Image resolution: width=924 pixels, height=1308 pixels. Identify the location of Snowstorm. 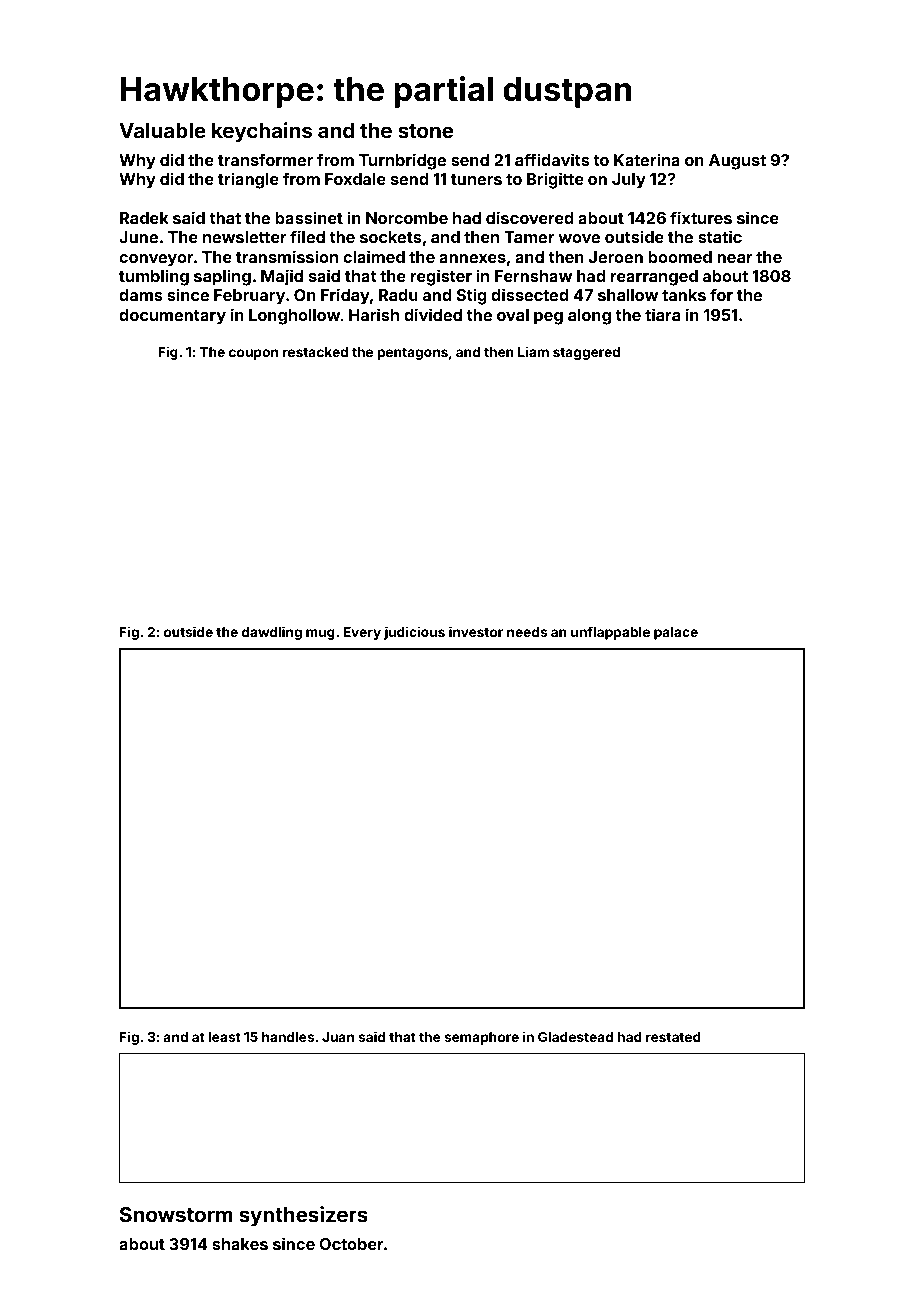
(176, 1214).
